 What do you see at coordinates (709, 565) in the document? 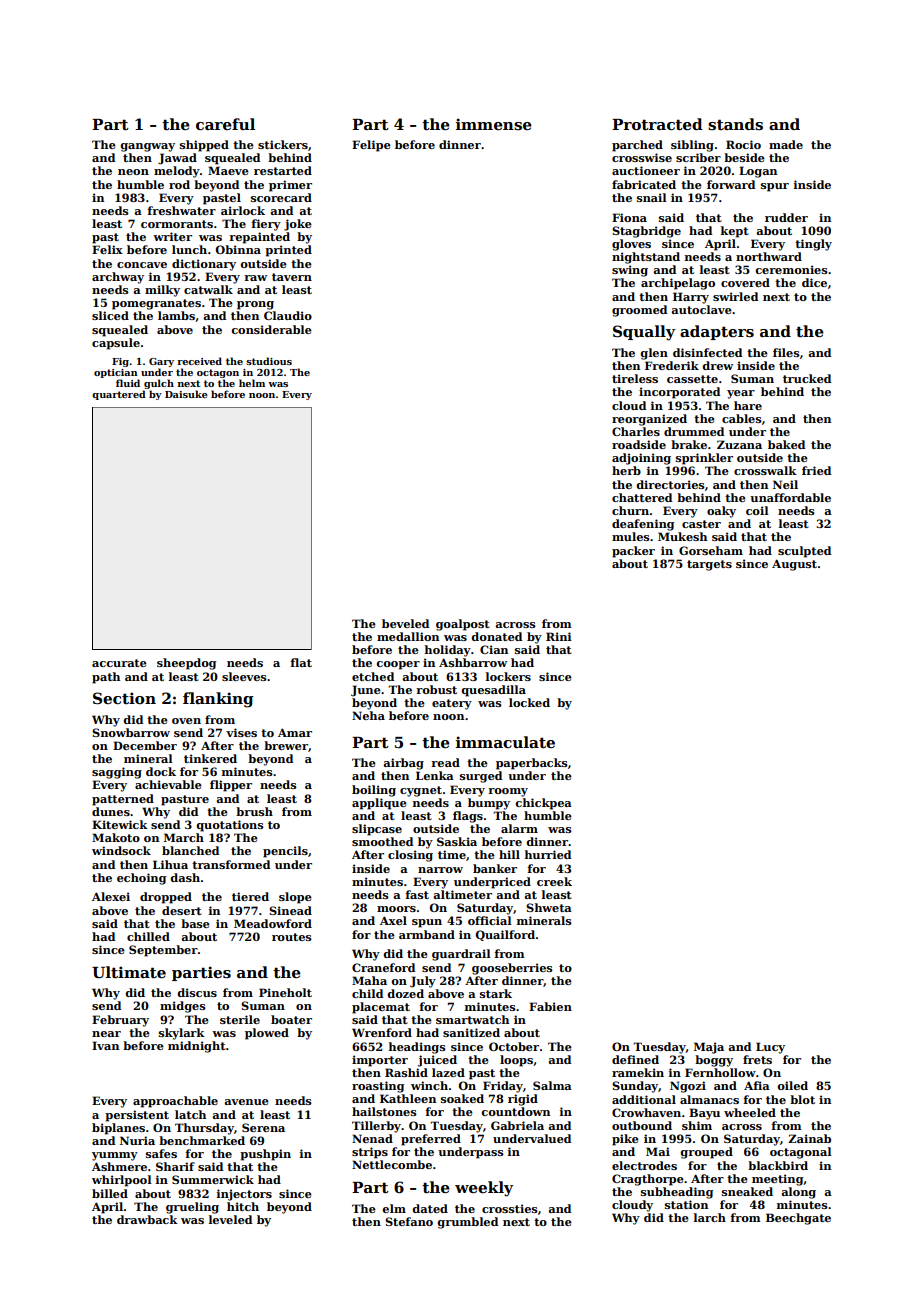
I see `targets` at bounding box center [709, 565].
